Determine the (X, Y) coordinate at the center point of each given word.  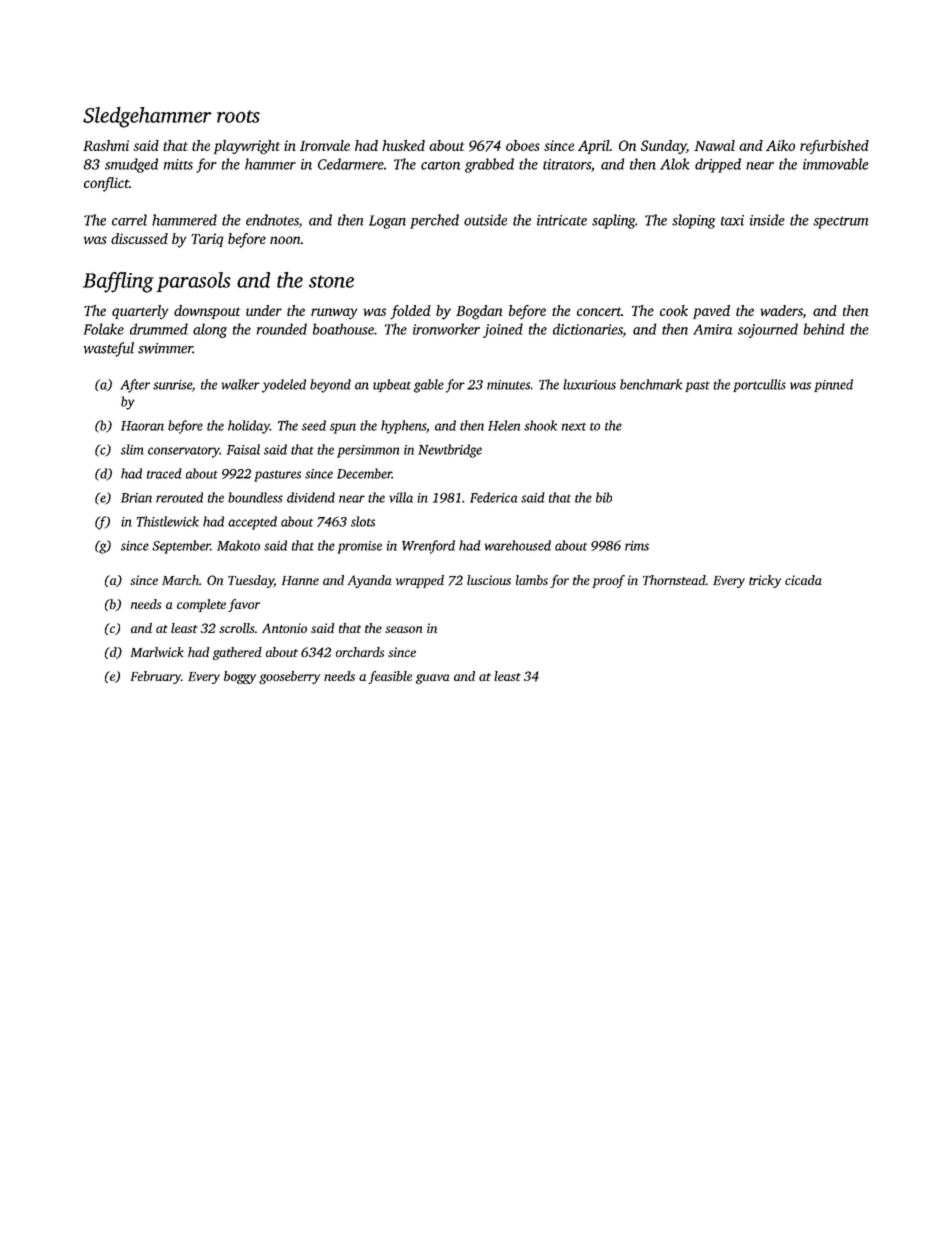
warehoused (518, 545)
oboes (523, 145)
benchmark (651, 384)
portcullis (759, 385)
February (156, 677)
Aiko (780, 145)
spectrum (840, 222)
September (181, 547)
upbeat (392, 385)
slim (132, 449)
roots (238, 116)
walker (241, 384)
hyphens (403, 427)
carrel (129, 220)
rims (637, 546)
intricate (562, 220)
